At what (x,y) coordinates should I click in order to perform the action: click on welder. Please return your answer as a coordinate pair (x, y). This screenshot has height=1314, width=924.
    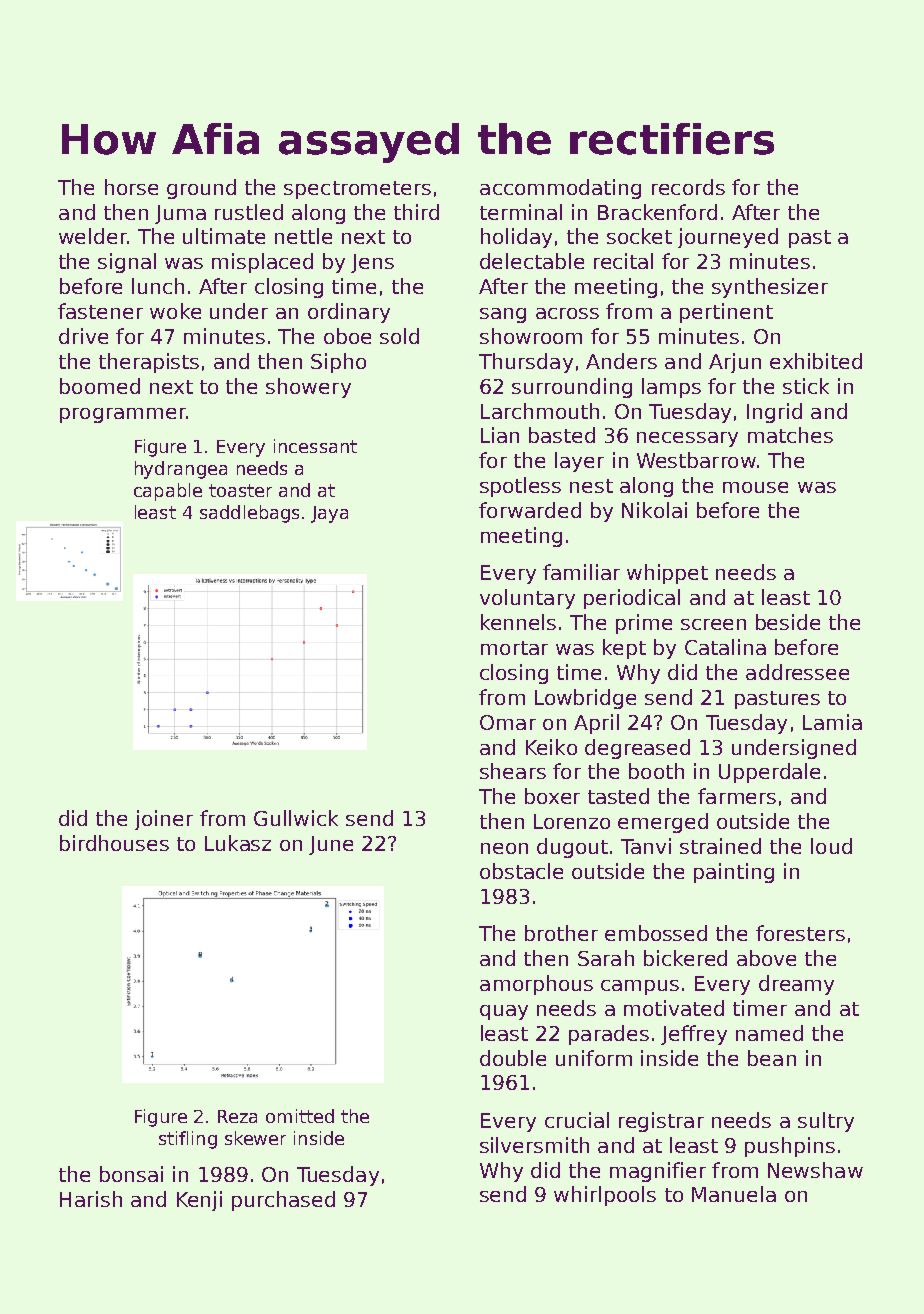
    Looking at the image, I should click on (93, 236).
